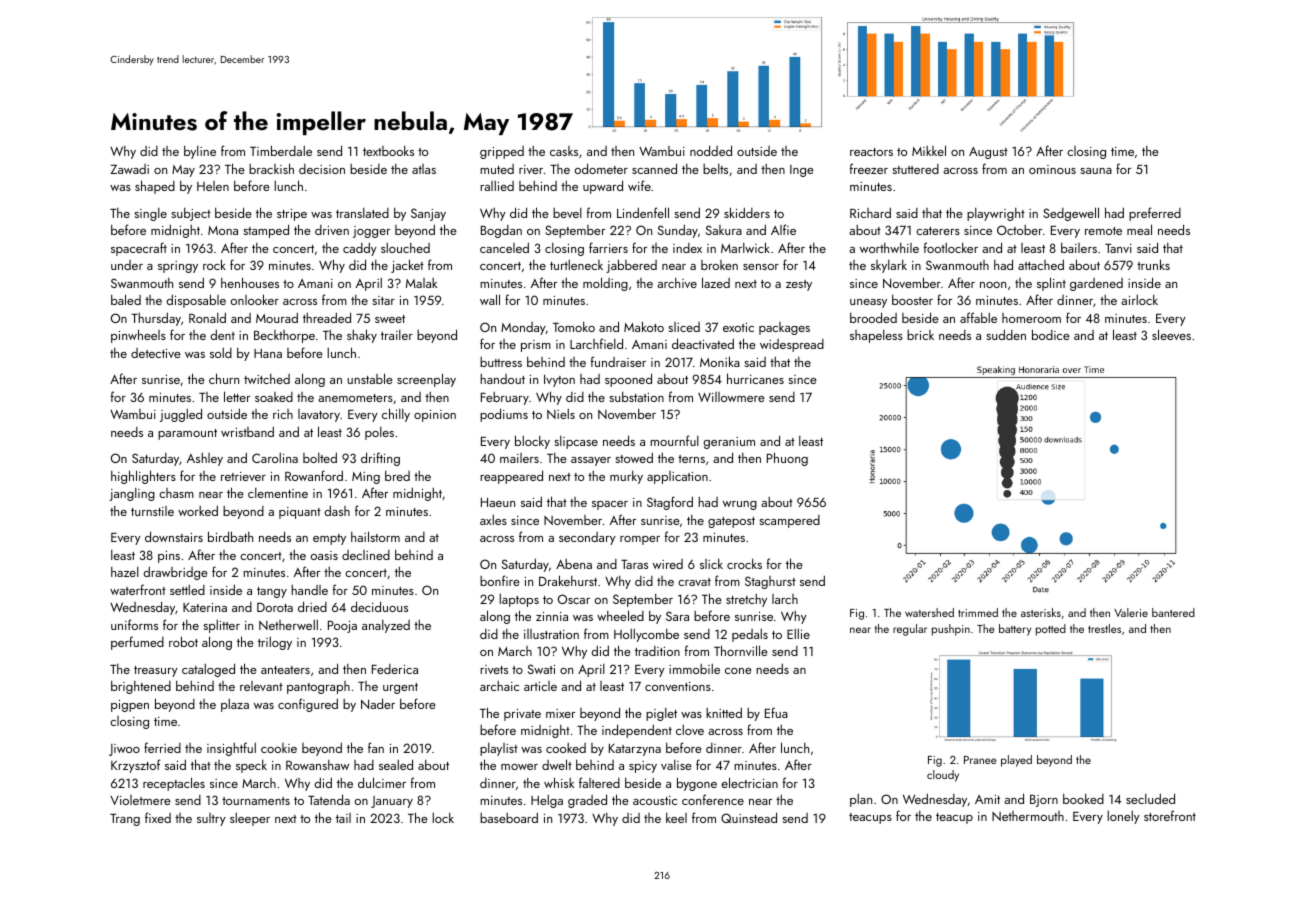 This document has width=1308, height=924. I want to click on Phuong, so click(787, 459).
